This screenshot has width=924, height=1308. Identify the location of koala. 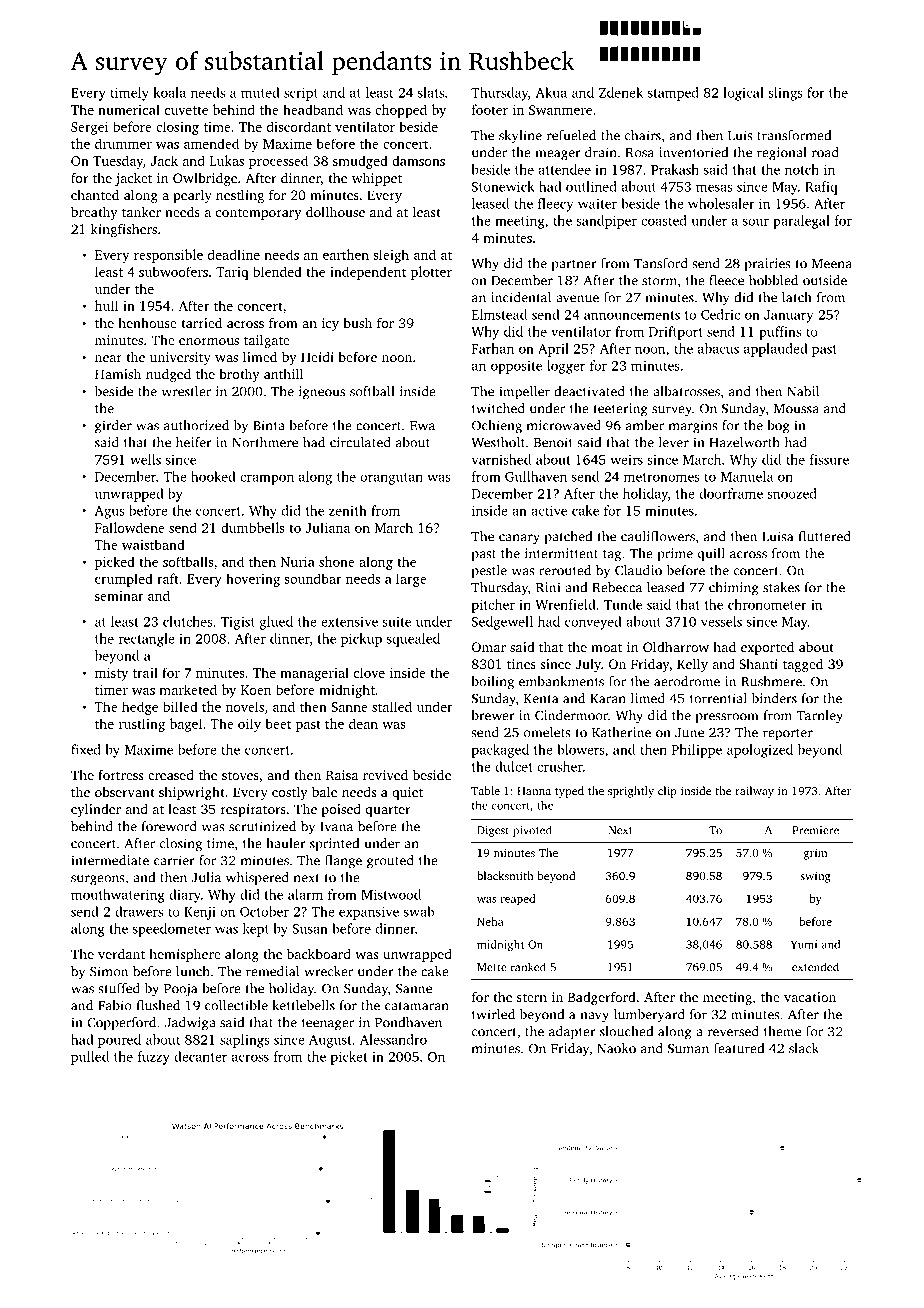
(170, 92).
